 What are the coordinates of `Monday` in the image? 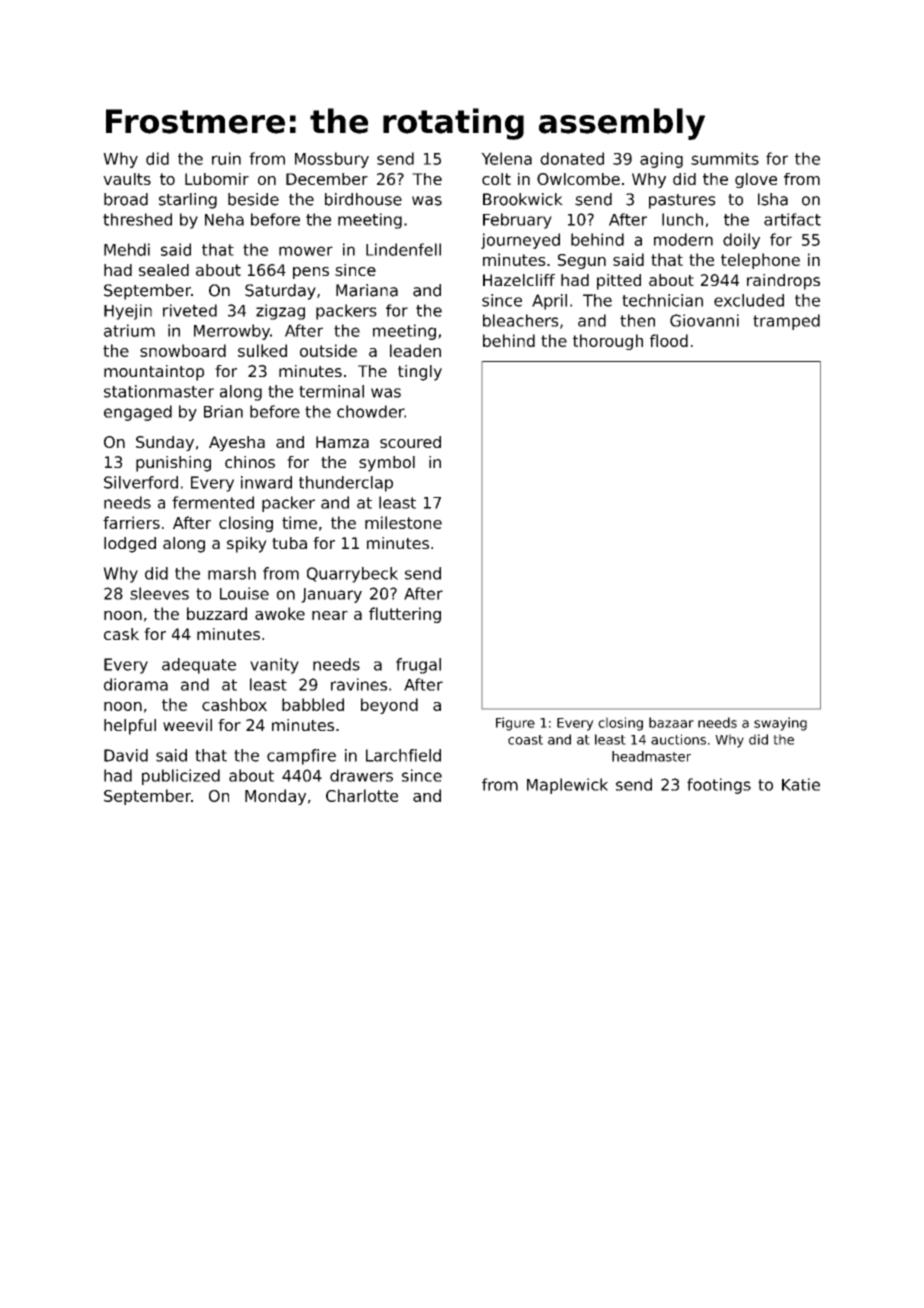 It's located at (275, 797).
